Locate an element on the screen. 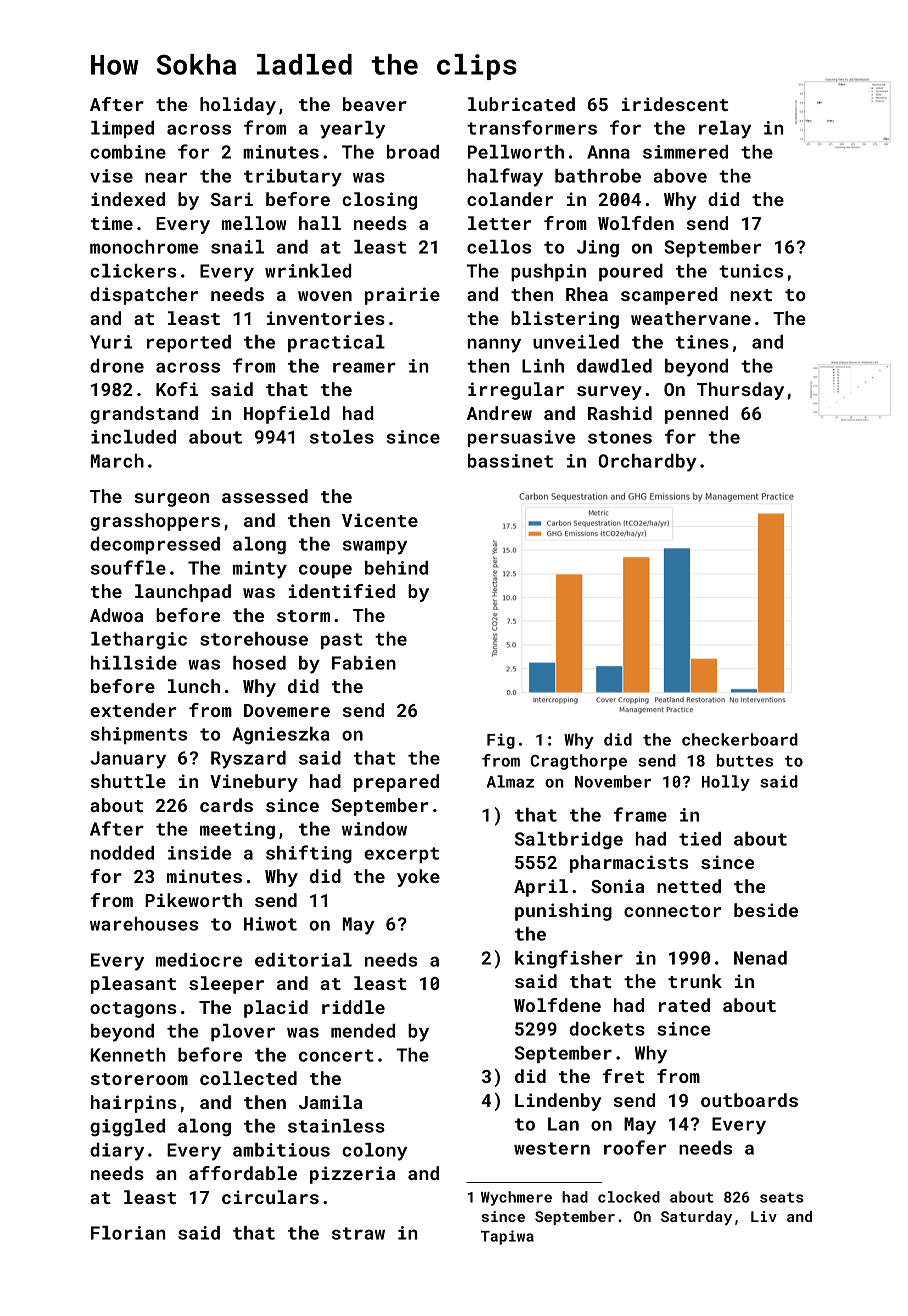 This screenshot has width=908, height=1316. circulars is located at coordinates (270, 1197).
